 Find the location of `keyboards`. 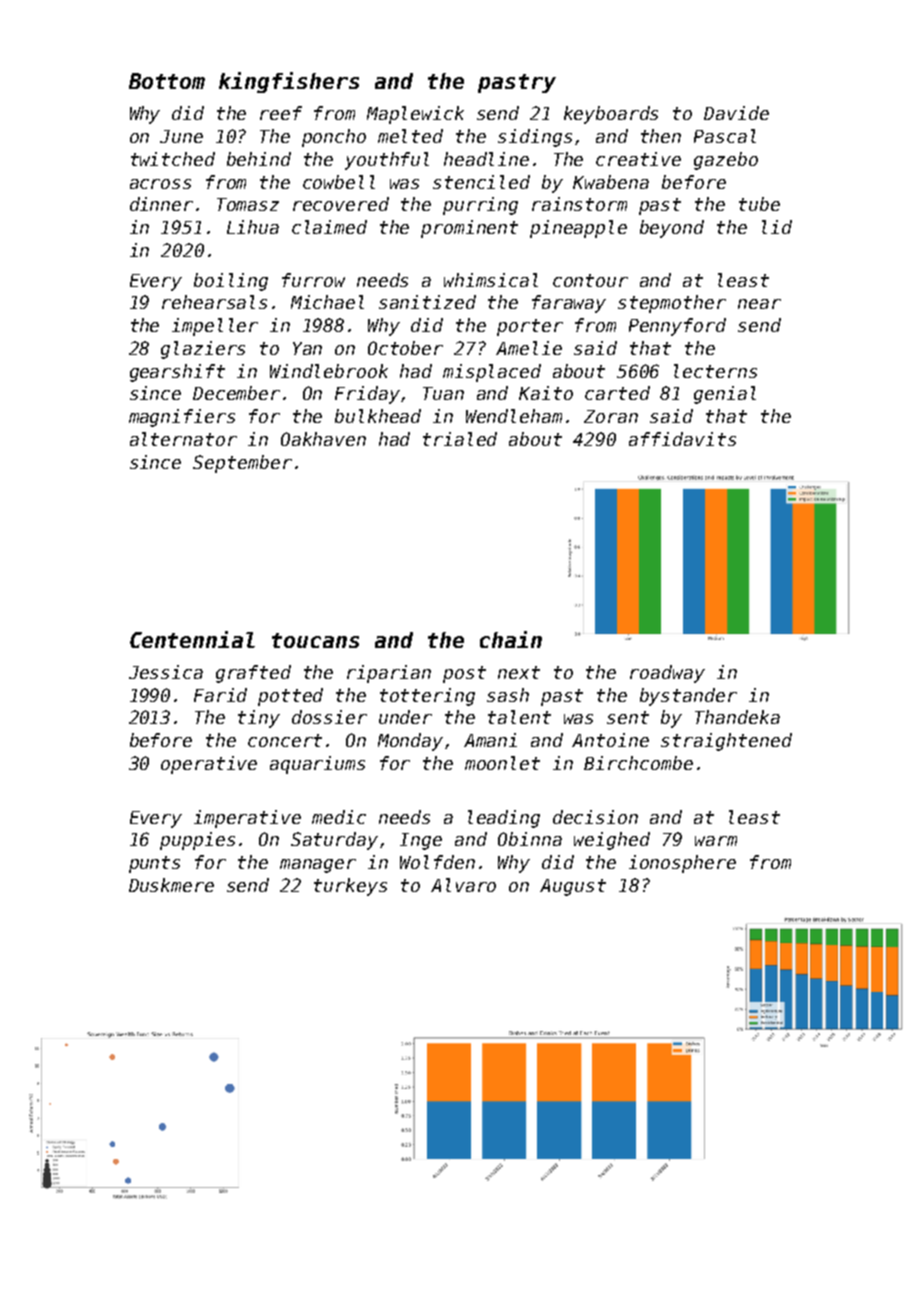

keyboards is located at coordinates (611, 115).
